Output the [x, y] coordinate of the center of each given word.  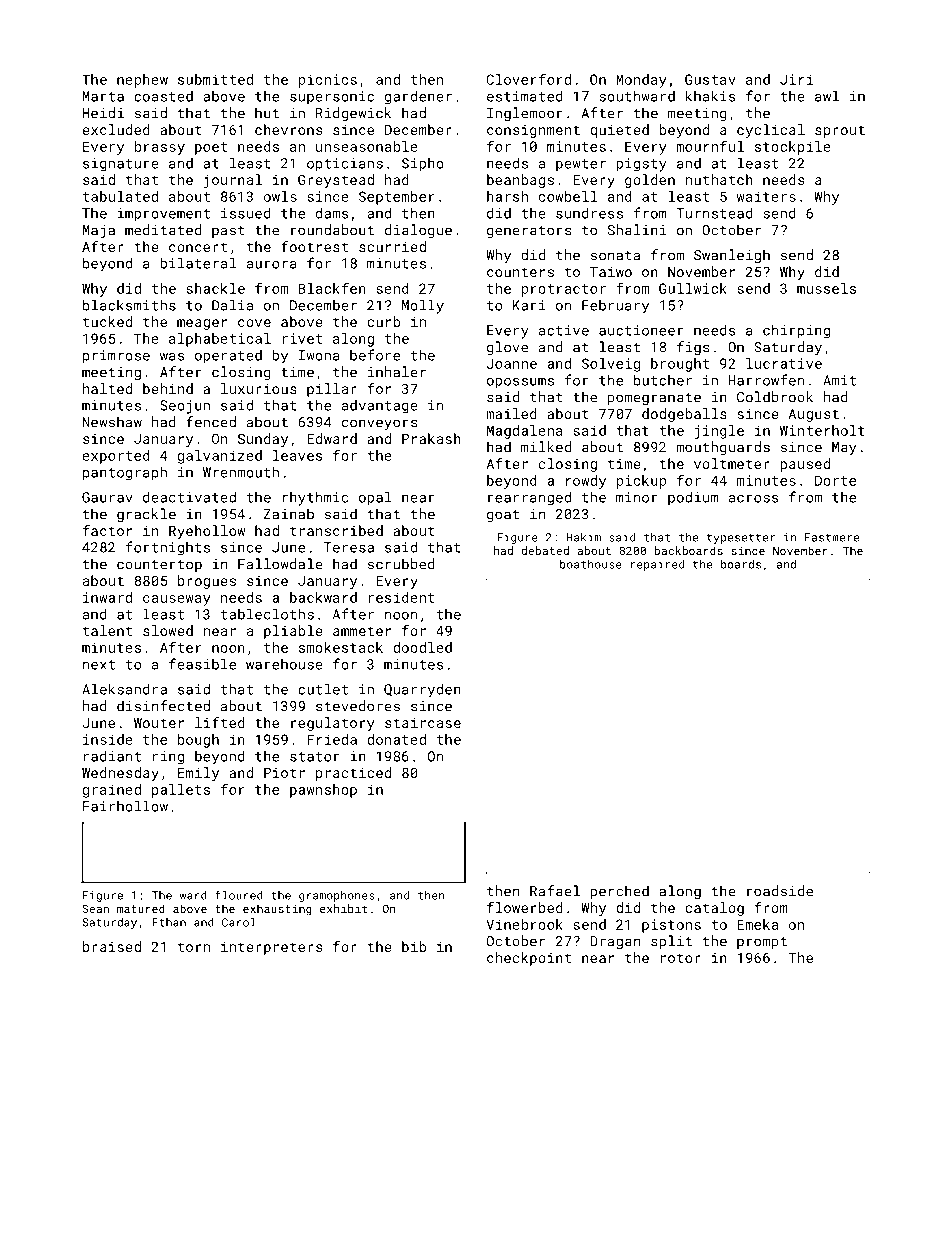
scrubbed [401, 564]
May [844, 449]
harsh [507, 196]
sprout [840, 131]
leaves [298, 455]
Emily [198, 774]
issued [246, 213]
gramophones [337, 896]
